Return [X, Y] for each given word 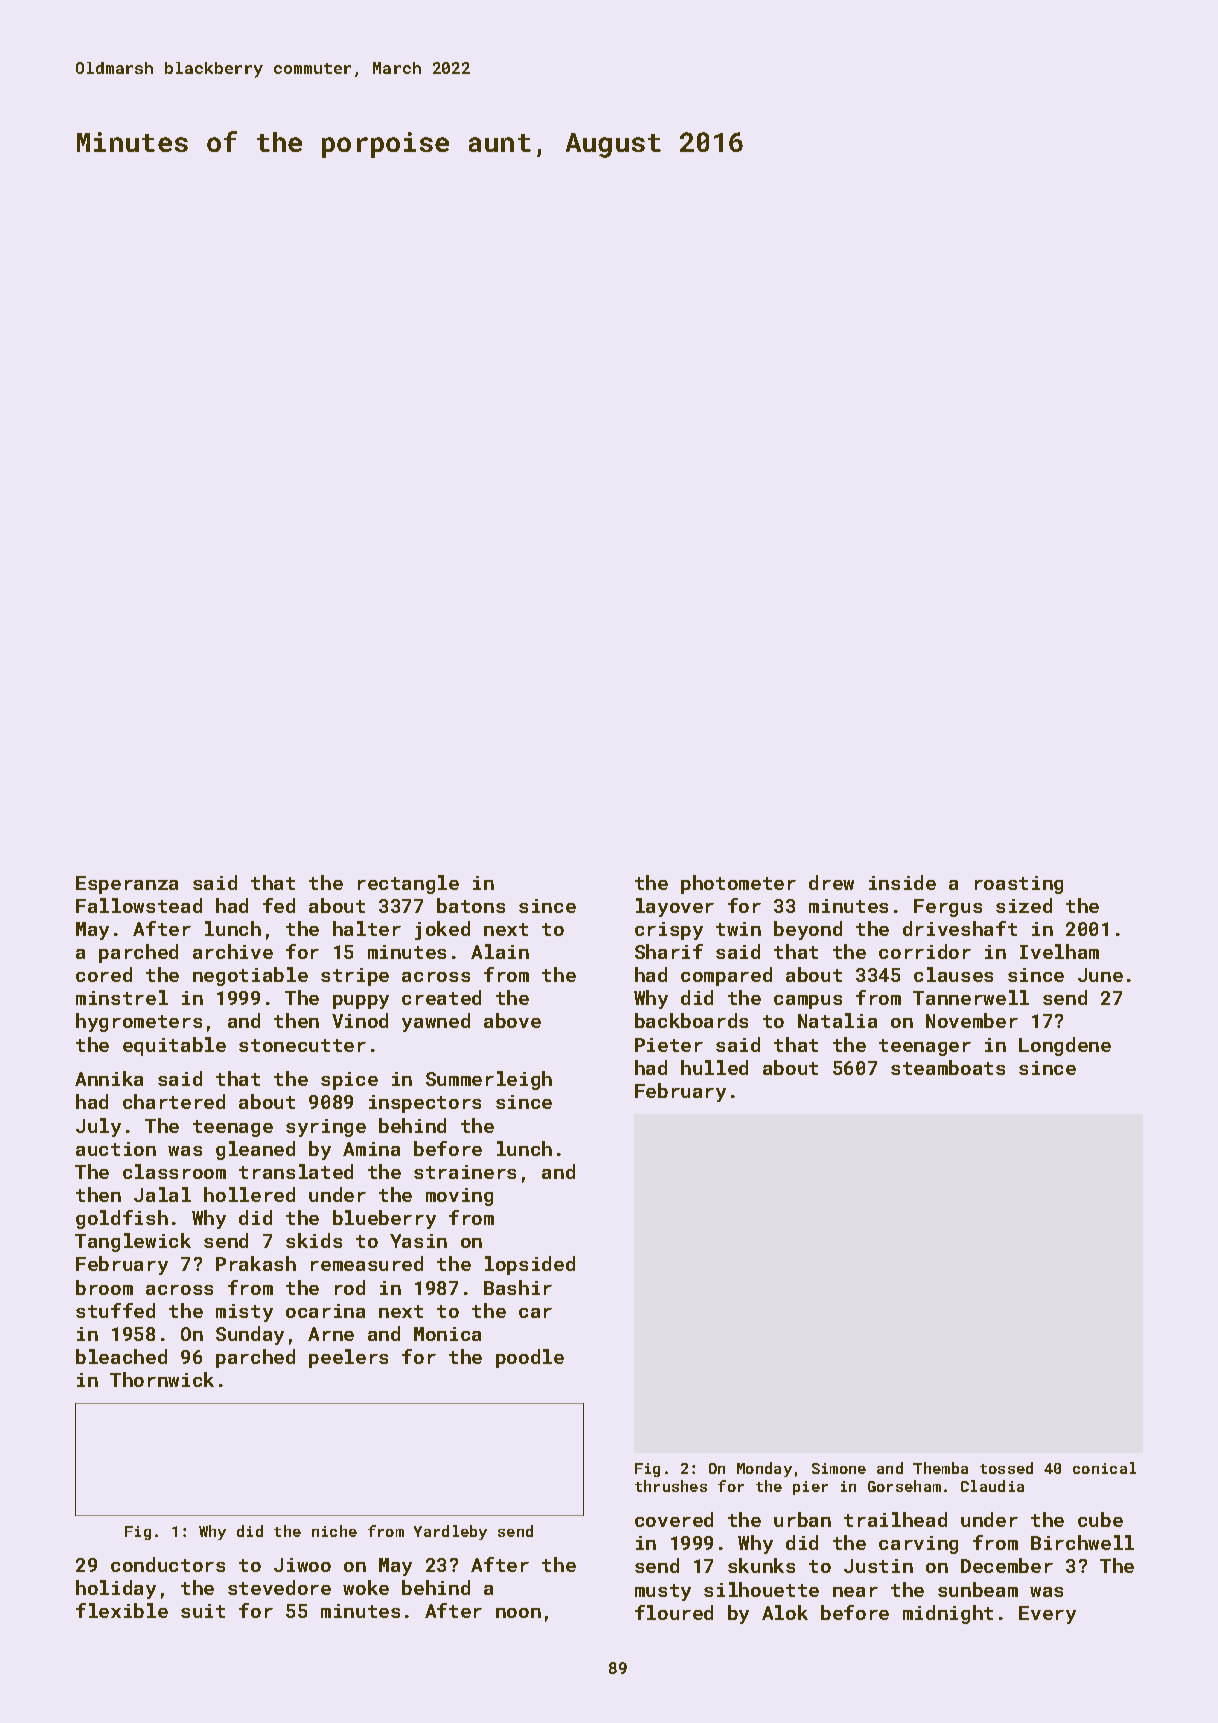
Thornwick [162, 1379]
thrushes [671, 1486]
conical [1104, 1468]
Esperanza [127, 885]
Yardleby [450, 1532]
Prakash [256, 1263]
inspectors [425, 1104]
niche [334, 1531]
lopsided [530, 1265]
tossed [1006, 1468]
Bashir [518, 1287]
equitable [174, 1046]
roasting [1019, 885]
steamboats [948, 1067]
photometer [738, 884]
